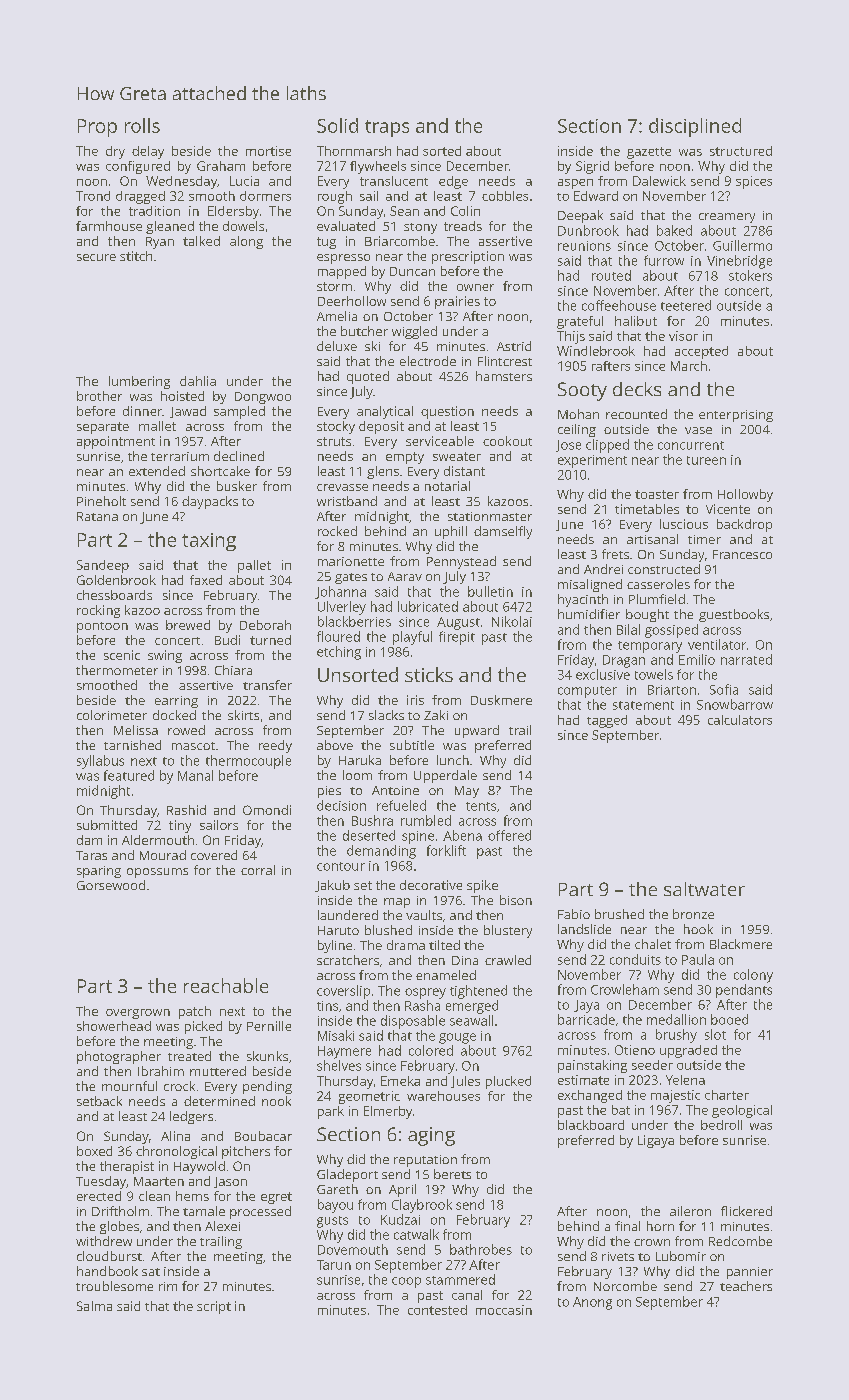 The image size is (849, 1400). I want to click on forklift, so click(446, 850).
